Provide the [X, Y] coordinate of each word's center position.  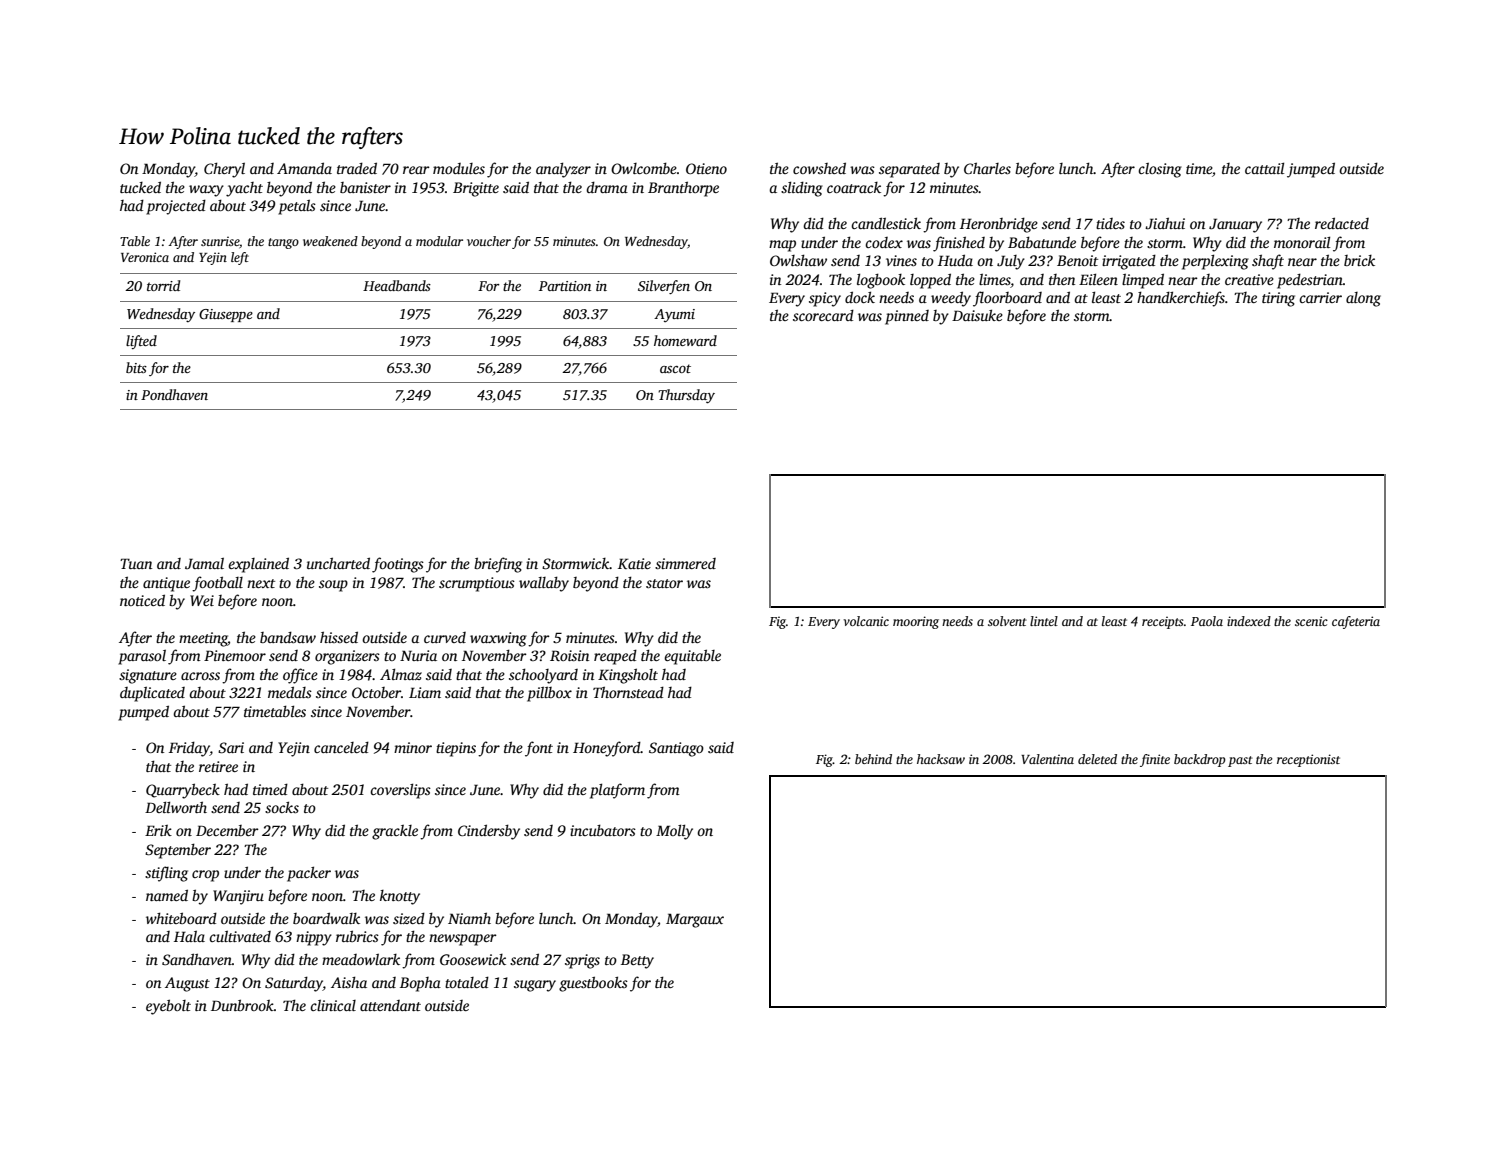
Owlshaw [798, 260]
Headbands [397, 285]
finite [1155, 760]
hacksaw [941, 759]
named [167, 895]
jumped [1311, 170]
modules [459, 168]
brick [1359, 260]
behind [873, 759]
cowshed [819, 168]
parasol [142, 657]
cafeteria [1356, 622]
